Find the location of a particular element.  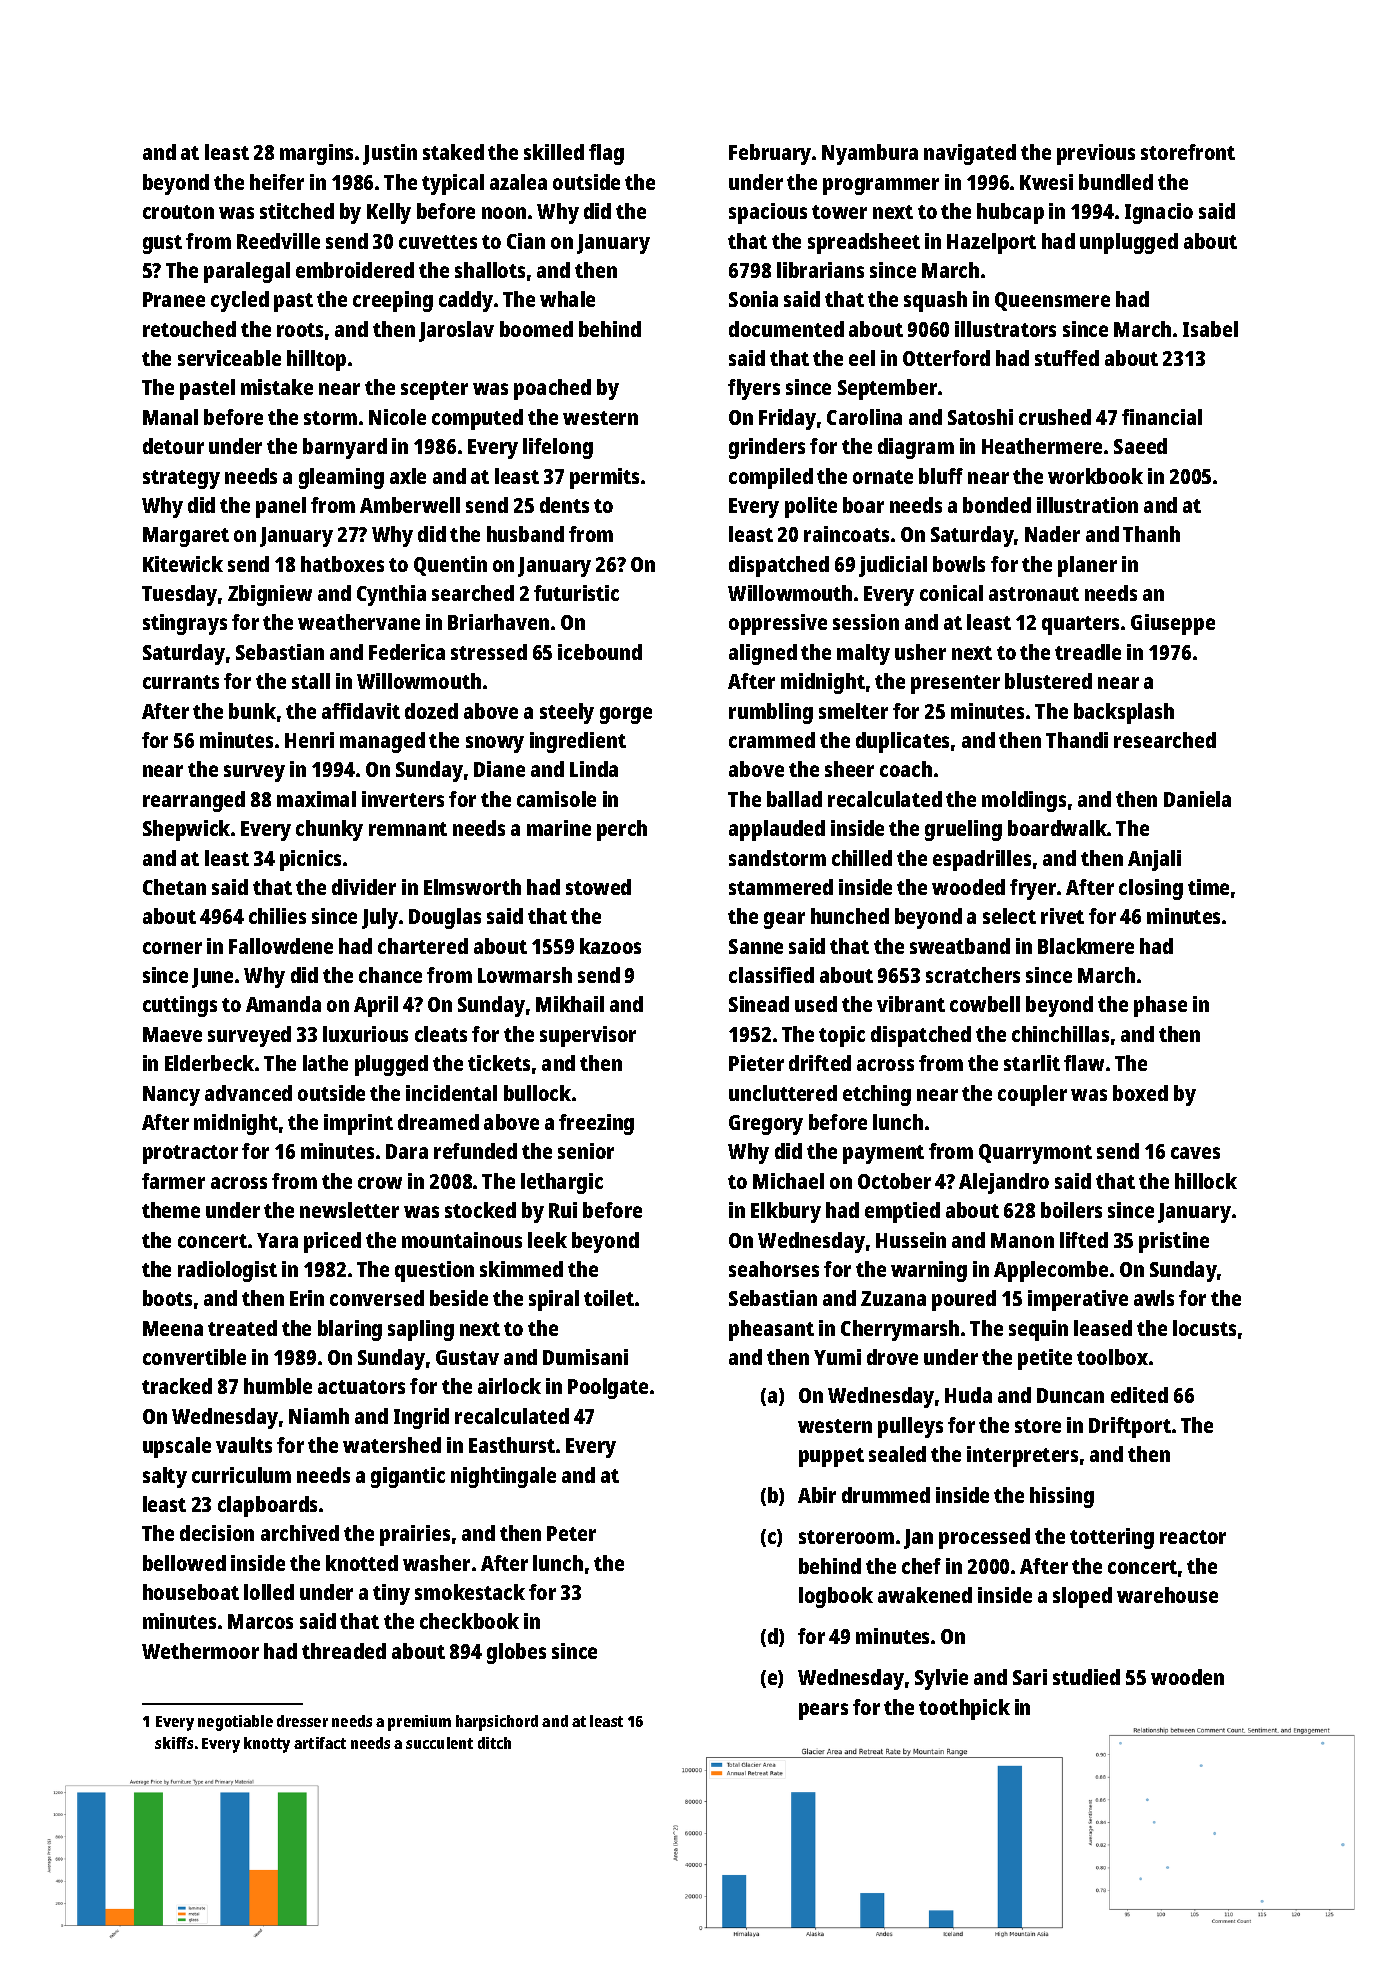

Amberwell is located at coordinates (410, 505).
